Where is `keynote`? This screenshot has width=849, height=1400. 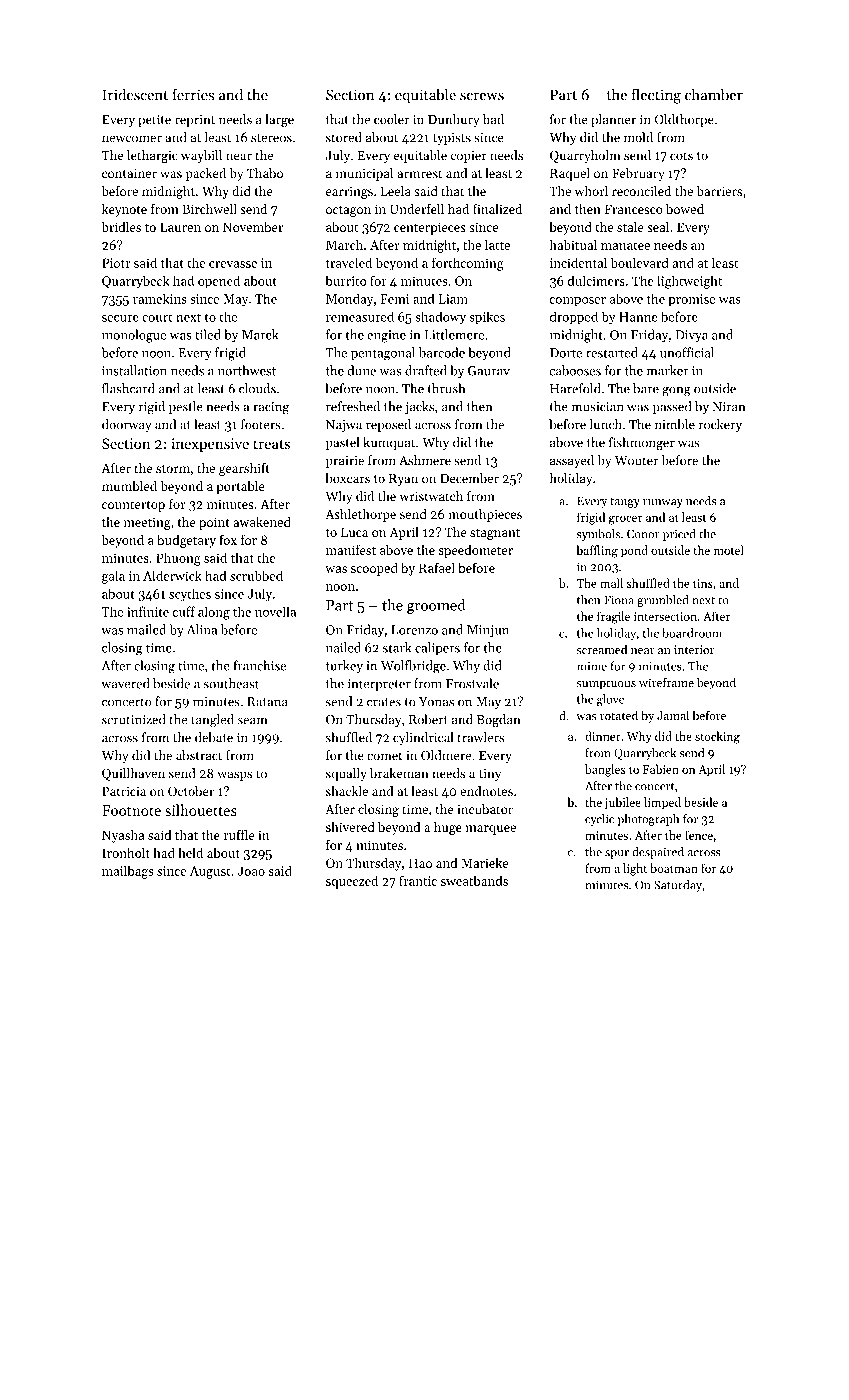 keynote is located at coordinates (124, 210).
